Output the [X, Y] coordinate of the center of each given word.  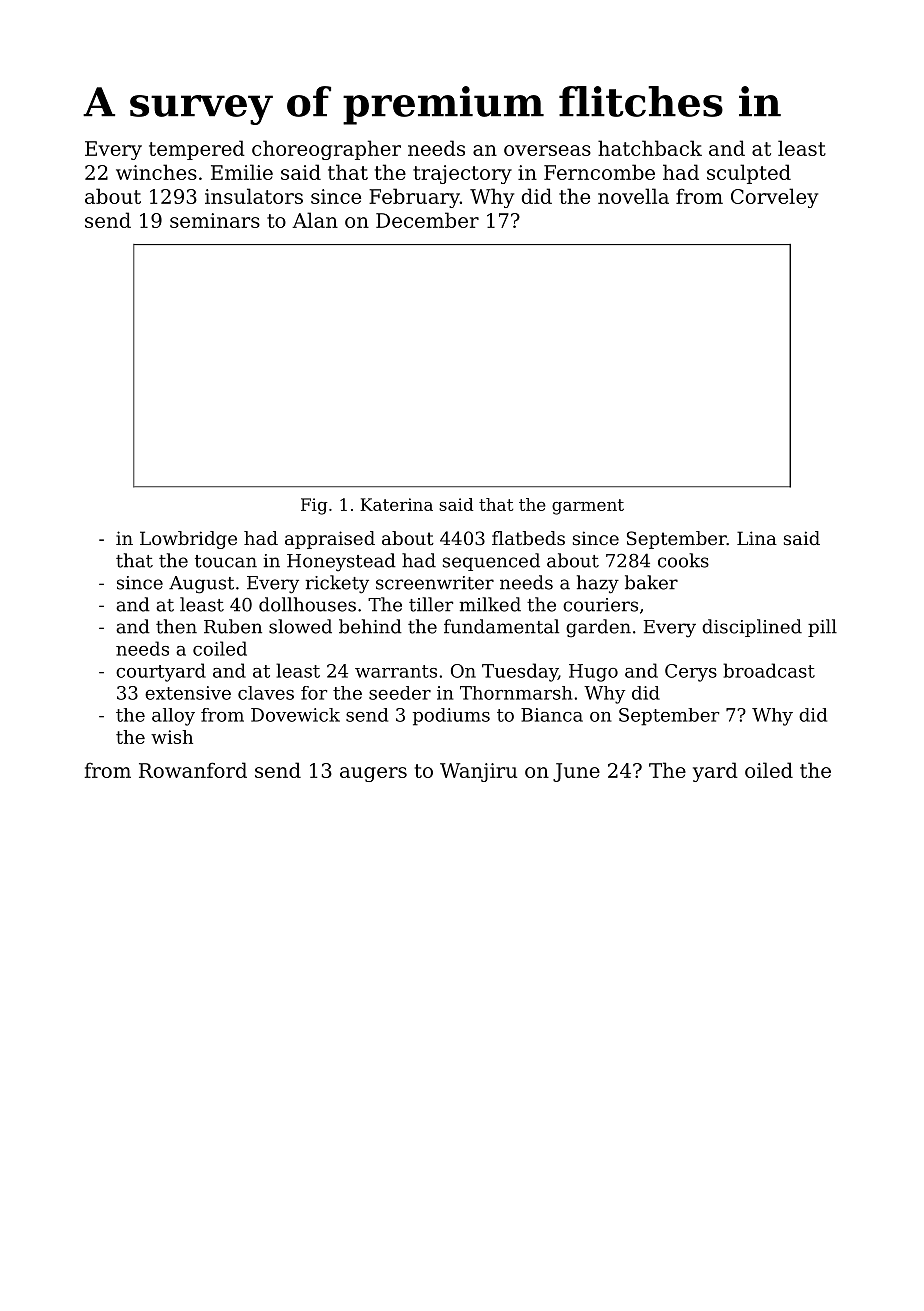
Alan [315, 220]
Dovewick [295, 715]
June [576, 772]
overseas [547, 150]
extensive [188, 693]
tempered [197, 150]
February [414, 198]
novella [633, 196]
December [427, 220]
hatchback [650, 148]
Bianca [552, 715]
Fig [314, 506]
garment [588, 507]
